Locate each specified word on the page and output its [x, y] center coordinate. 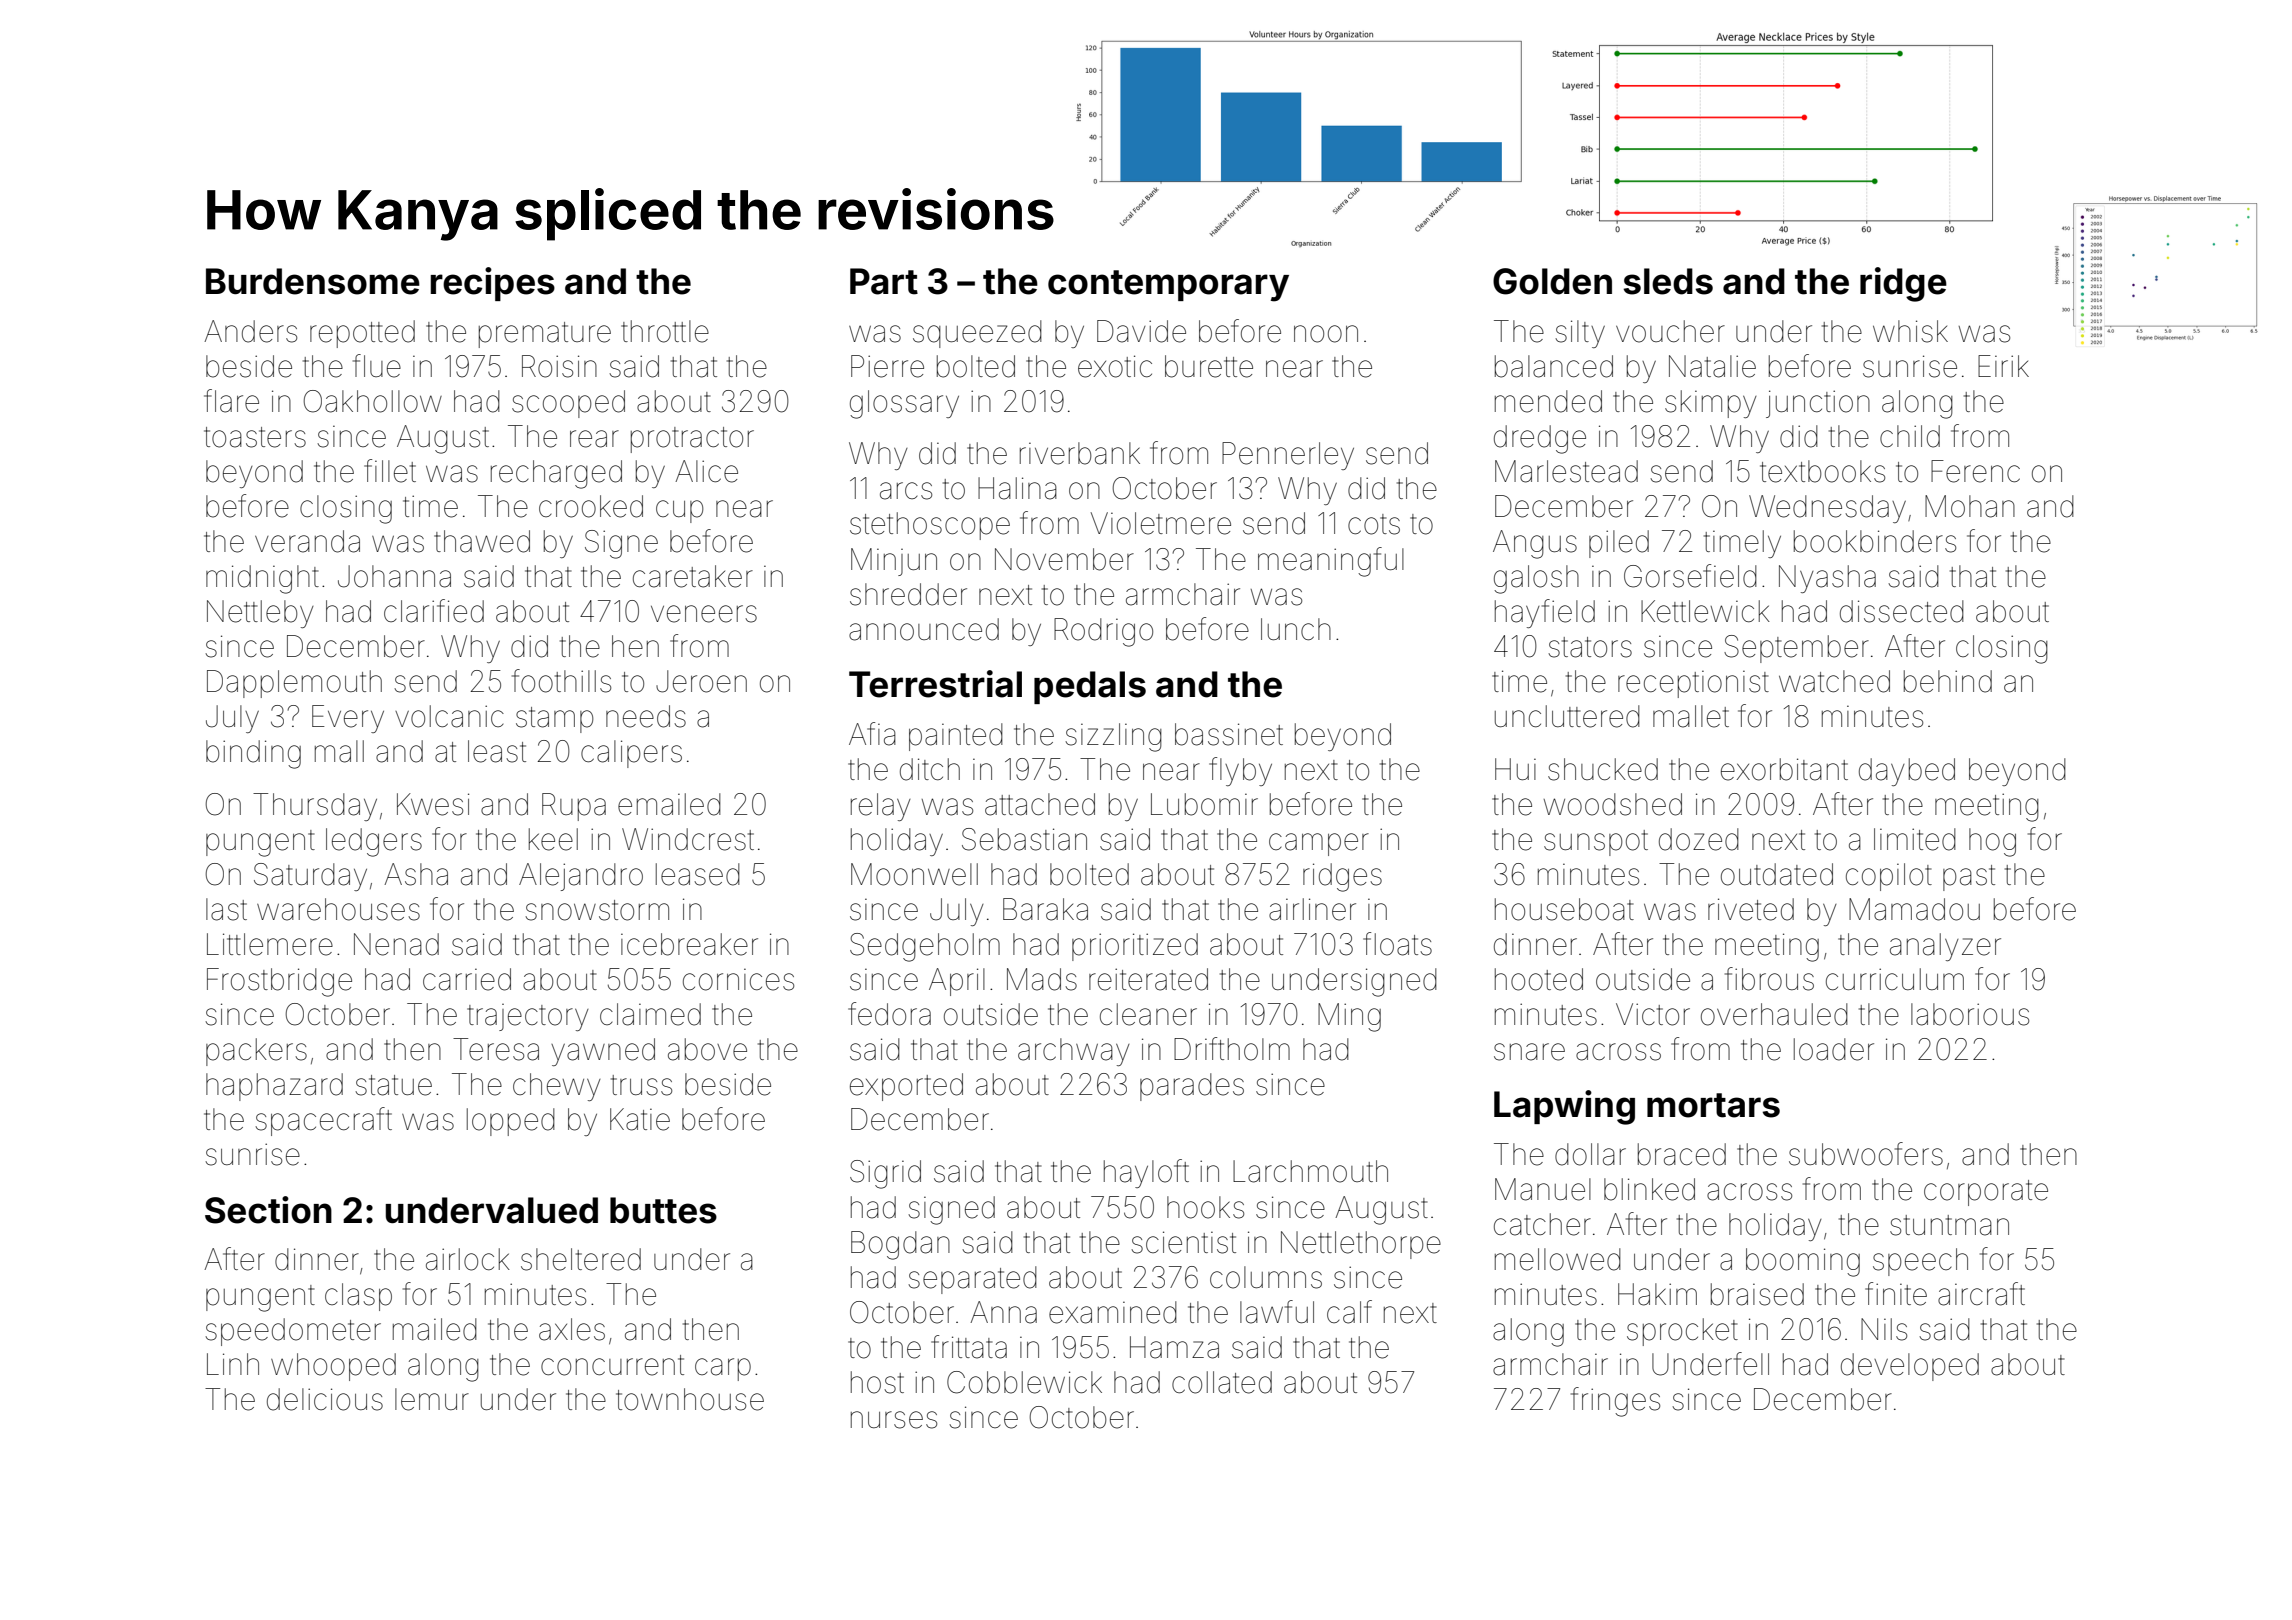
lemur [432, 1399]
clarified [434, 611]
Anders [250, 331]
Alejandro [581, 877]
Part [884, 281]
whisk [1910, 331]
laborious [1970, 1014]
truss [641, 1085]
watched [1834, 681]
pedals [1090, 687]
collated [1222, 1382]
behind [1948, 681]
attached [1040, 804]
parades [1192, 1087]
